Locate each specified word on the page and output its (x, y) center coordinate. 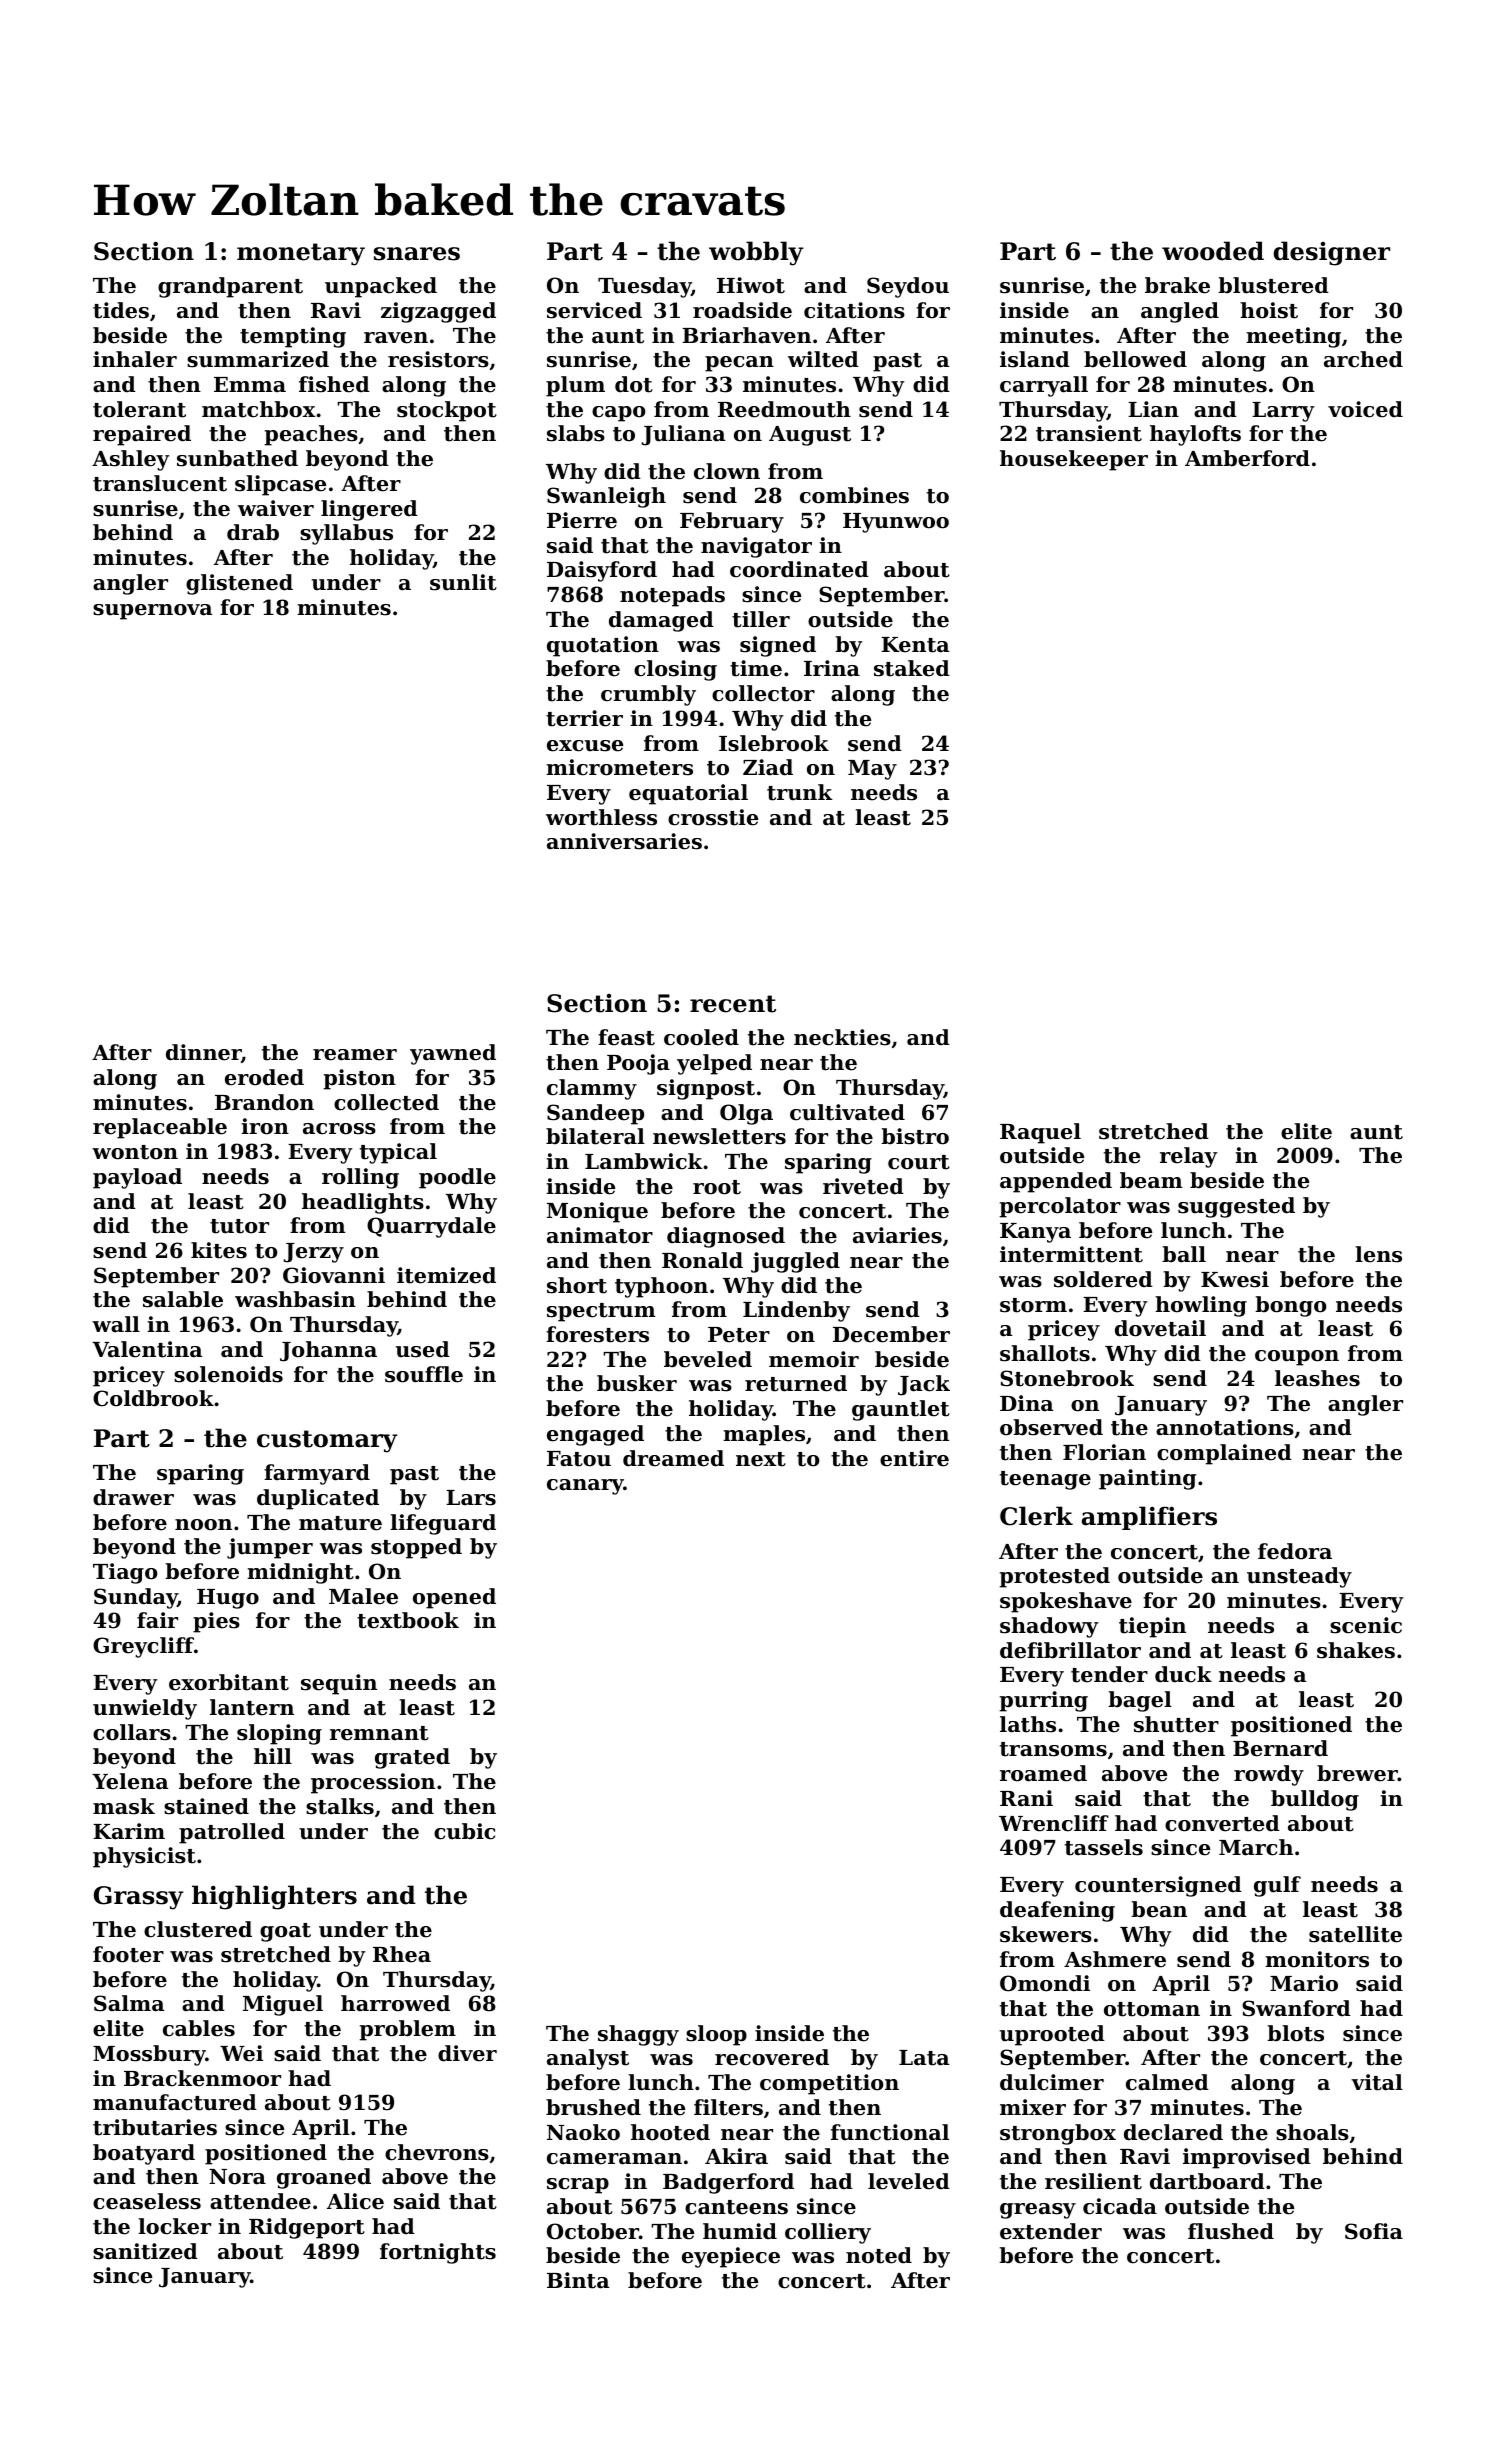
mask (124, 1806)
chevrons (437, 2152)
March (1256, 1847)
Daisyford (602, 571)
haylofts (1195, 435)
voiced (1365, 409)
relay (1188, 1157)
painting (1147, 1479)
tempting (293, 337)
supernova (152, 612)
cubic (464, 1831)
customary (327, 1441)
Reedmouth (784, 409)
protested (1055, 1577)
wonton (135, 1152)
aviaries (897, 1235)
